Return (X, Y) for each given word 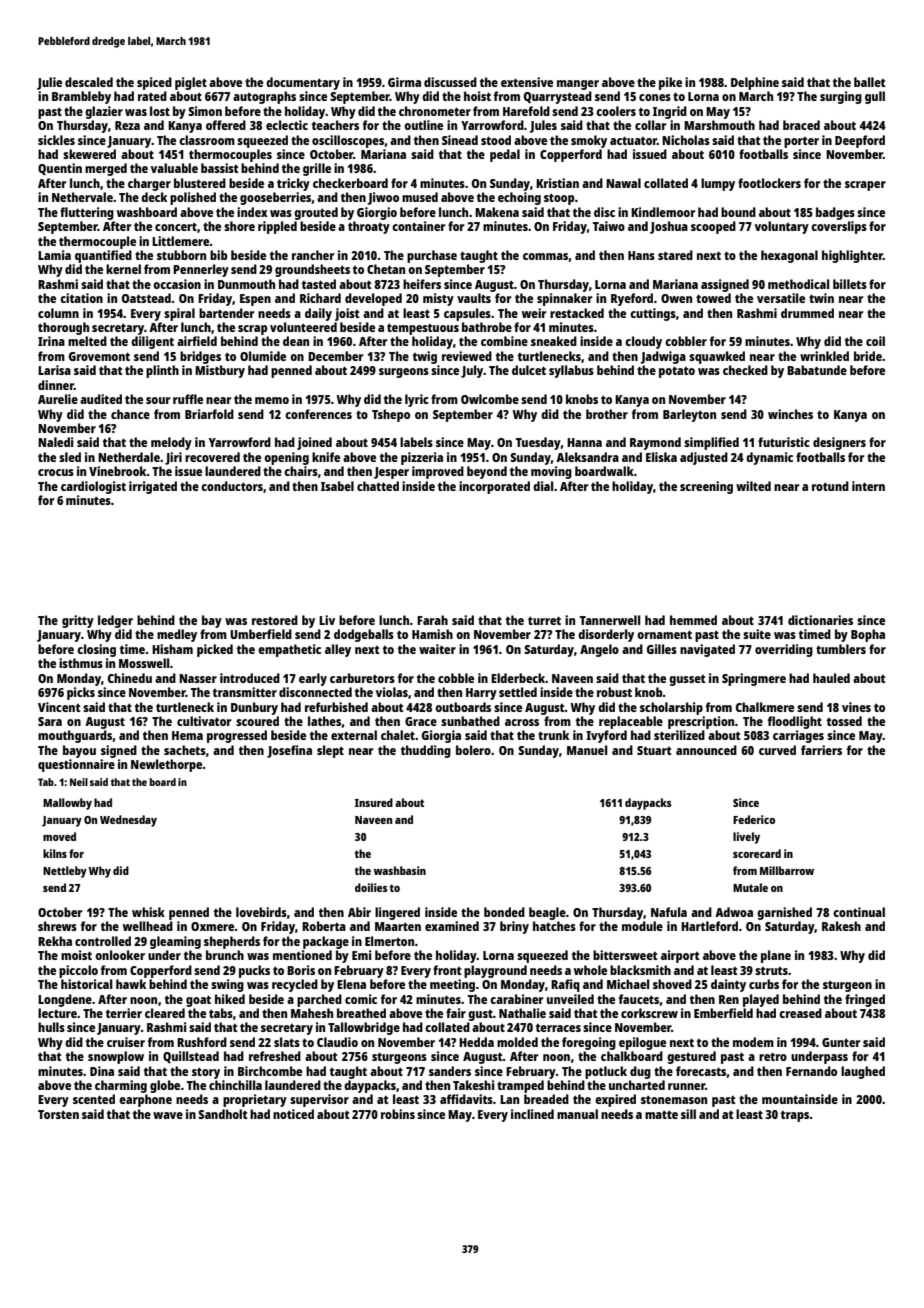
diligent (152, 342)
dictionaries (820, 620)
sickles (56, 140)
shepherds (232, 942)
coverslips (839, 227)
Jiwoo (383, 198)
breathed (361, 1013)
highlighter (852, 256)
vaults (474, 298)
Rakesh (841, 926)
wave (168, 1115)
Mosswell (144, 663)
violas (392, 692)
